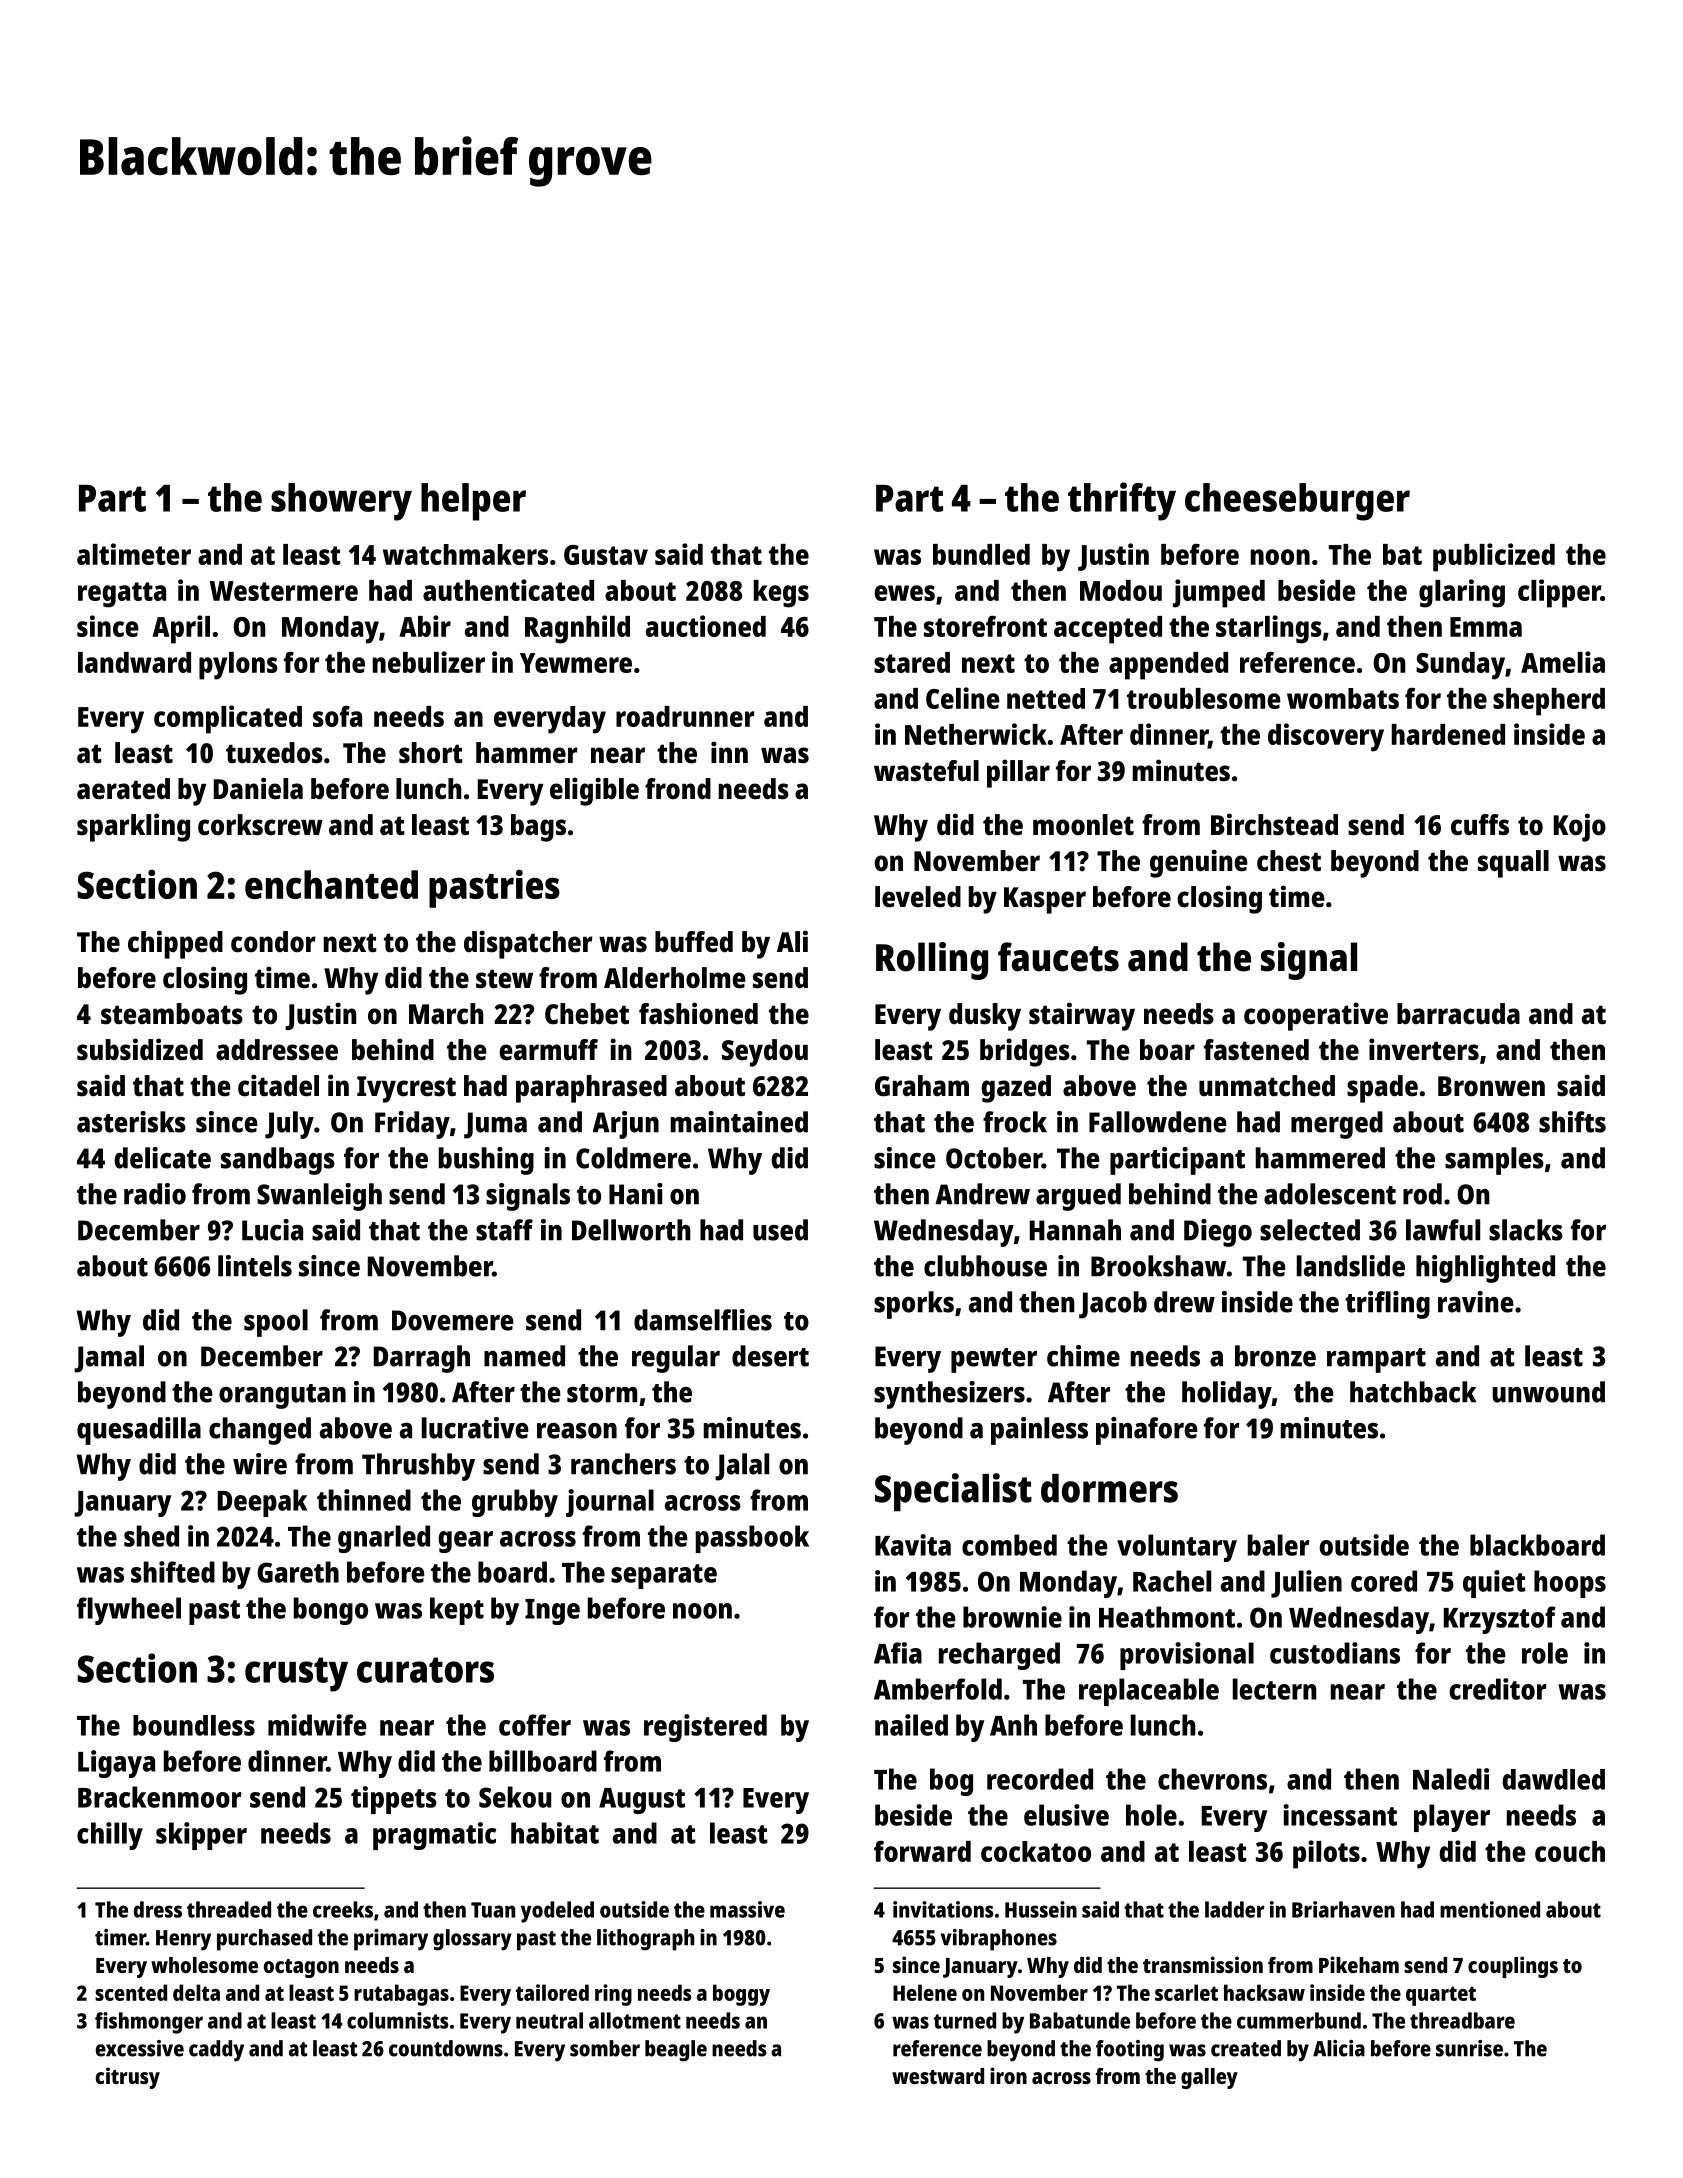 Image resolution: width=1683 pixels, height=2178 pixels. What do you see at coordinates (341, 502) in the image?
I see `showery` at bounding box center [341, 502].
